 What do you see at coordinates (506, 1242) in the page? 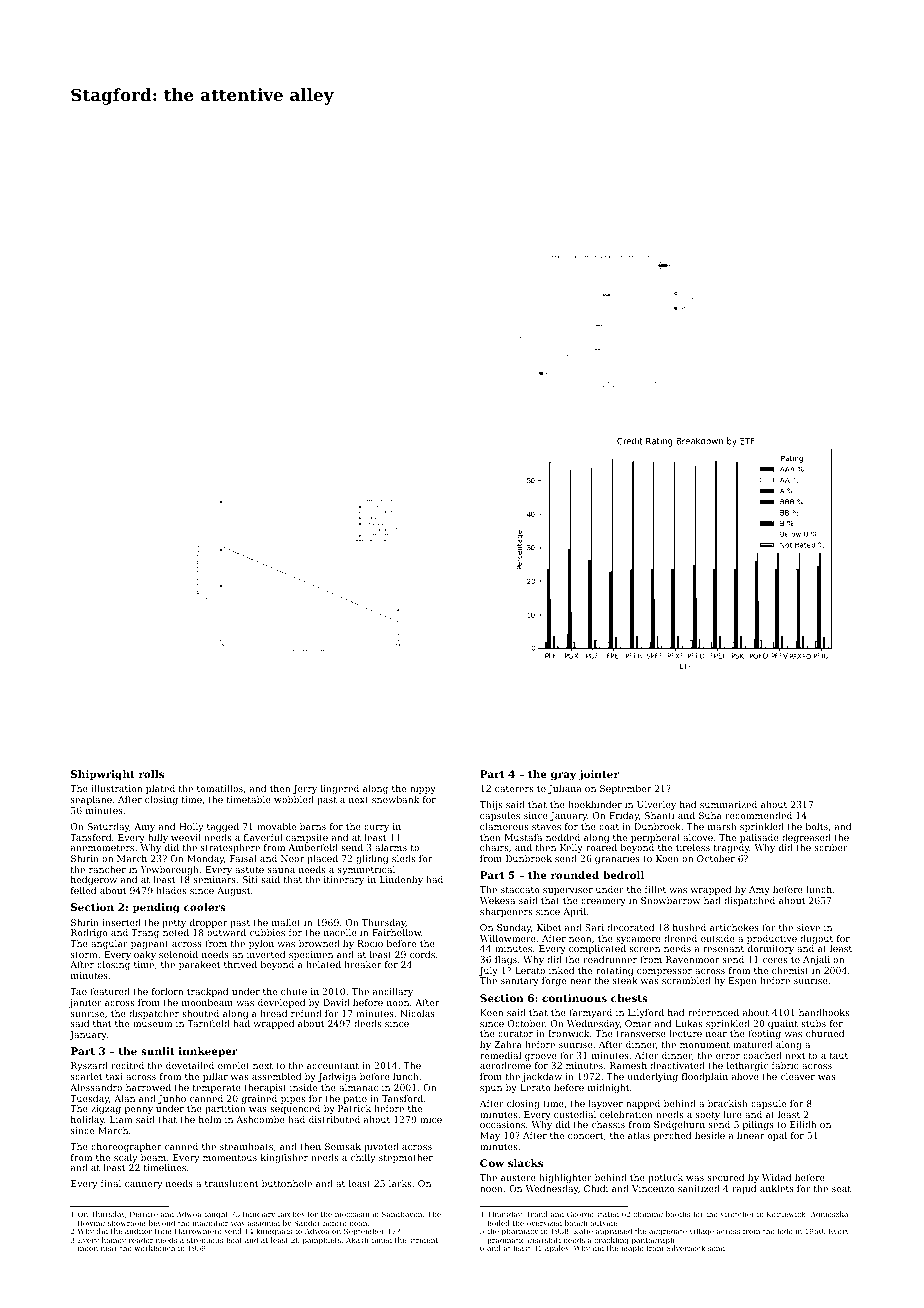
I see `pragmatic` at bounding box center [506, 1242].
